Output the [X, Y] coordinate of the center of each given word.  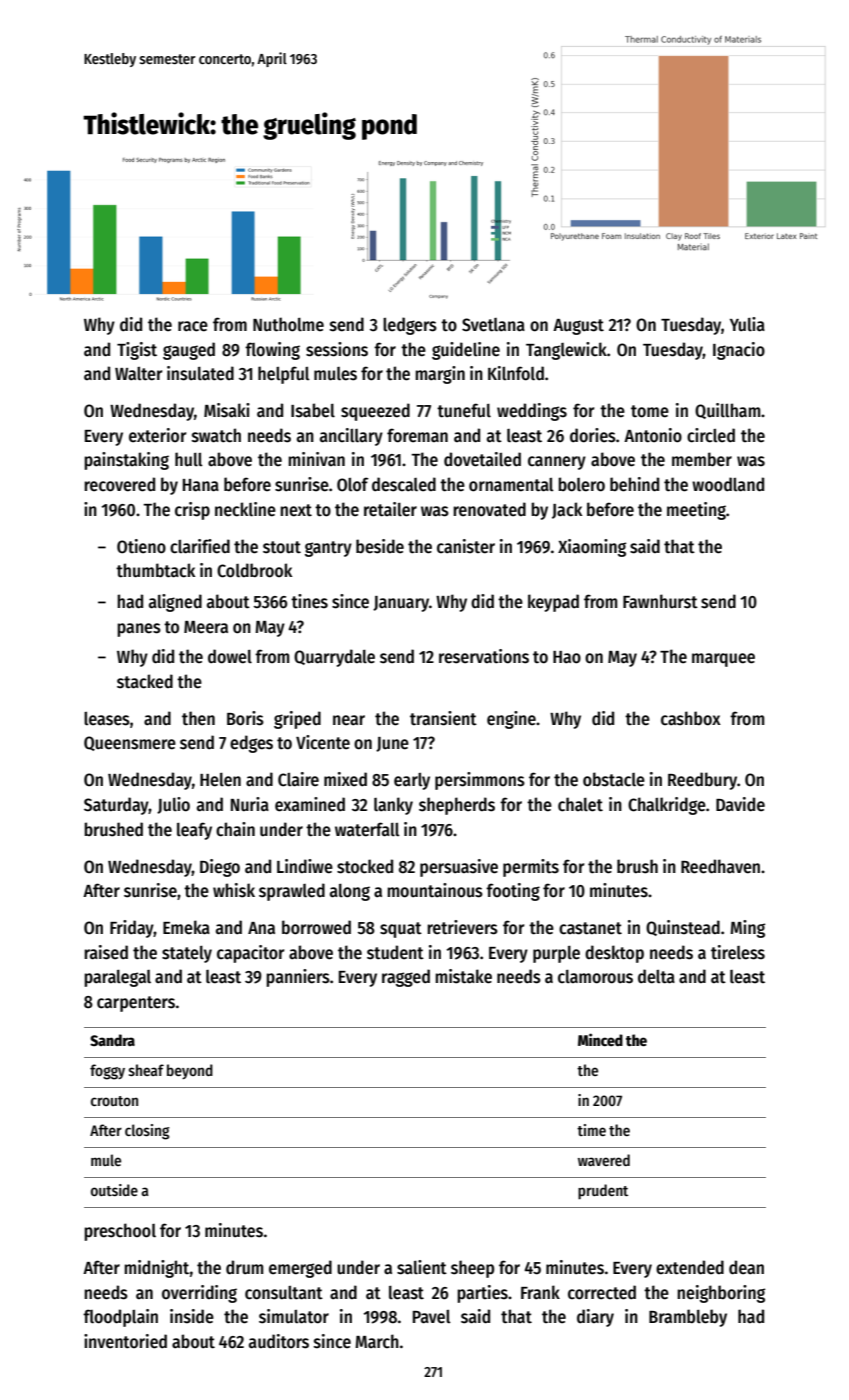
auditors [279, 1341]
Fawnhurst [660, 601]
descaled [404, 484]
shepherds [457, 806]
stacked [145, 681]
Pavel [432, 1317]
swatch [216, 435]
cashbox [691, 718]
